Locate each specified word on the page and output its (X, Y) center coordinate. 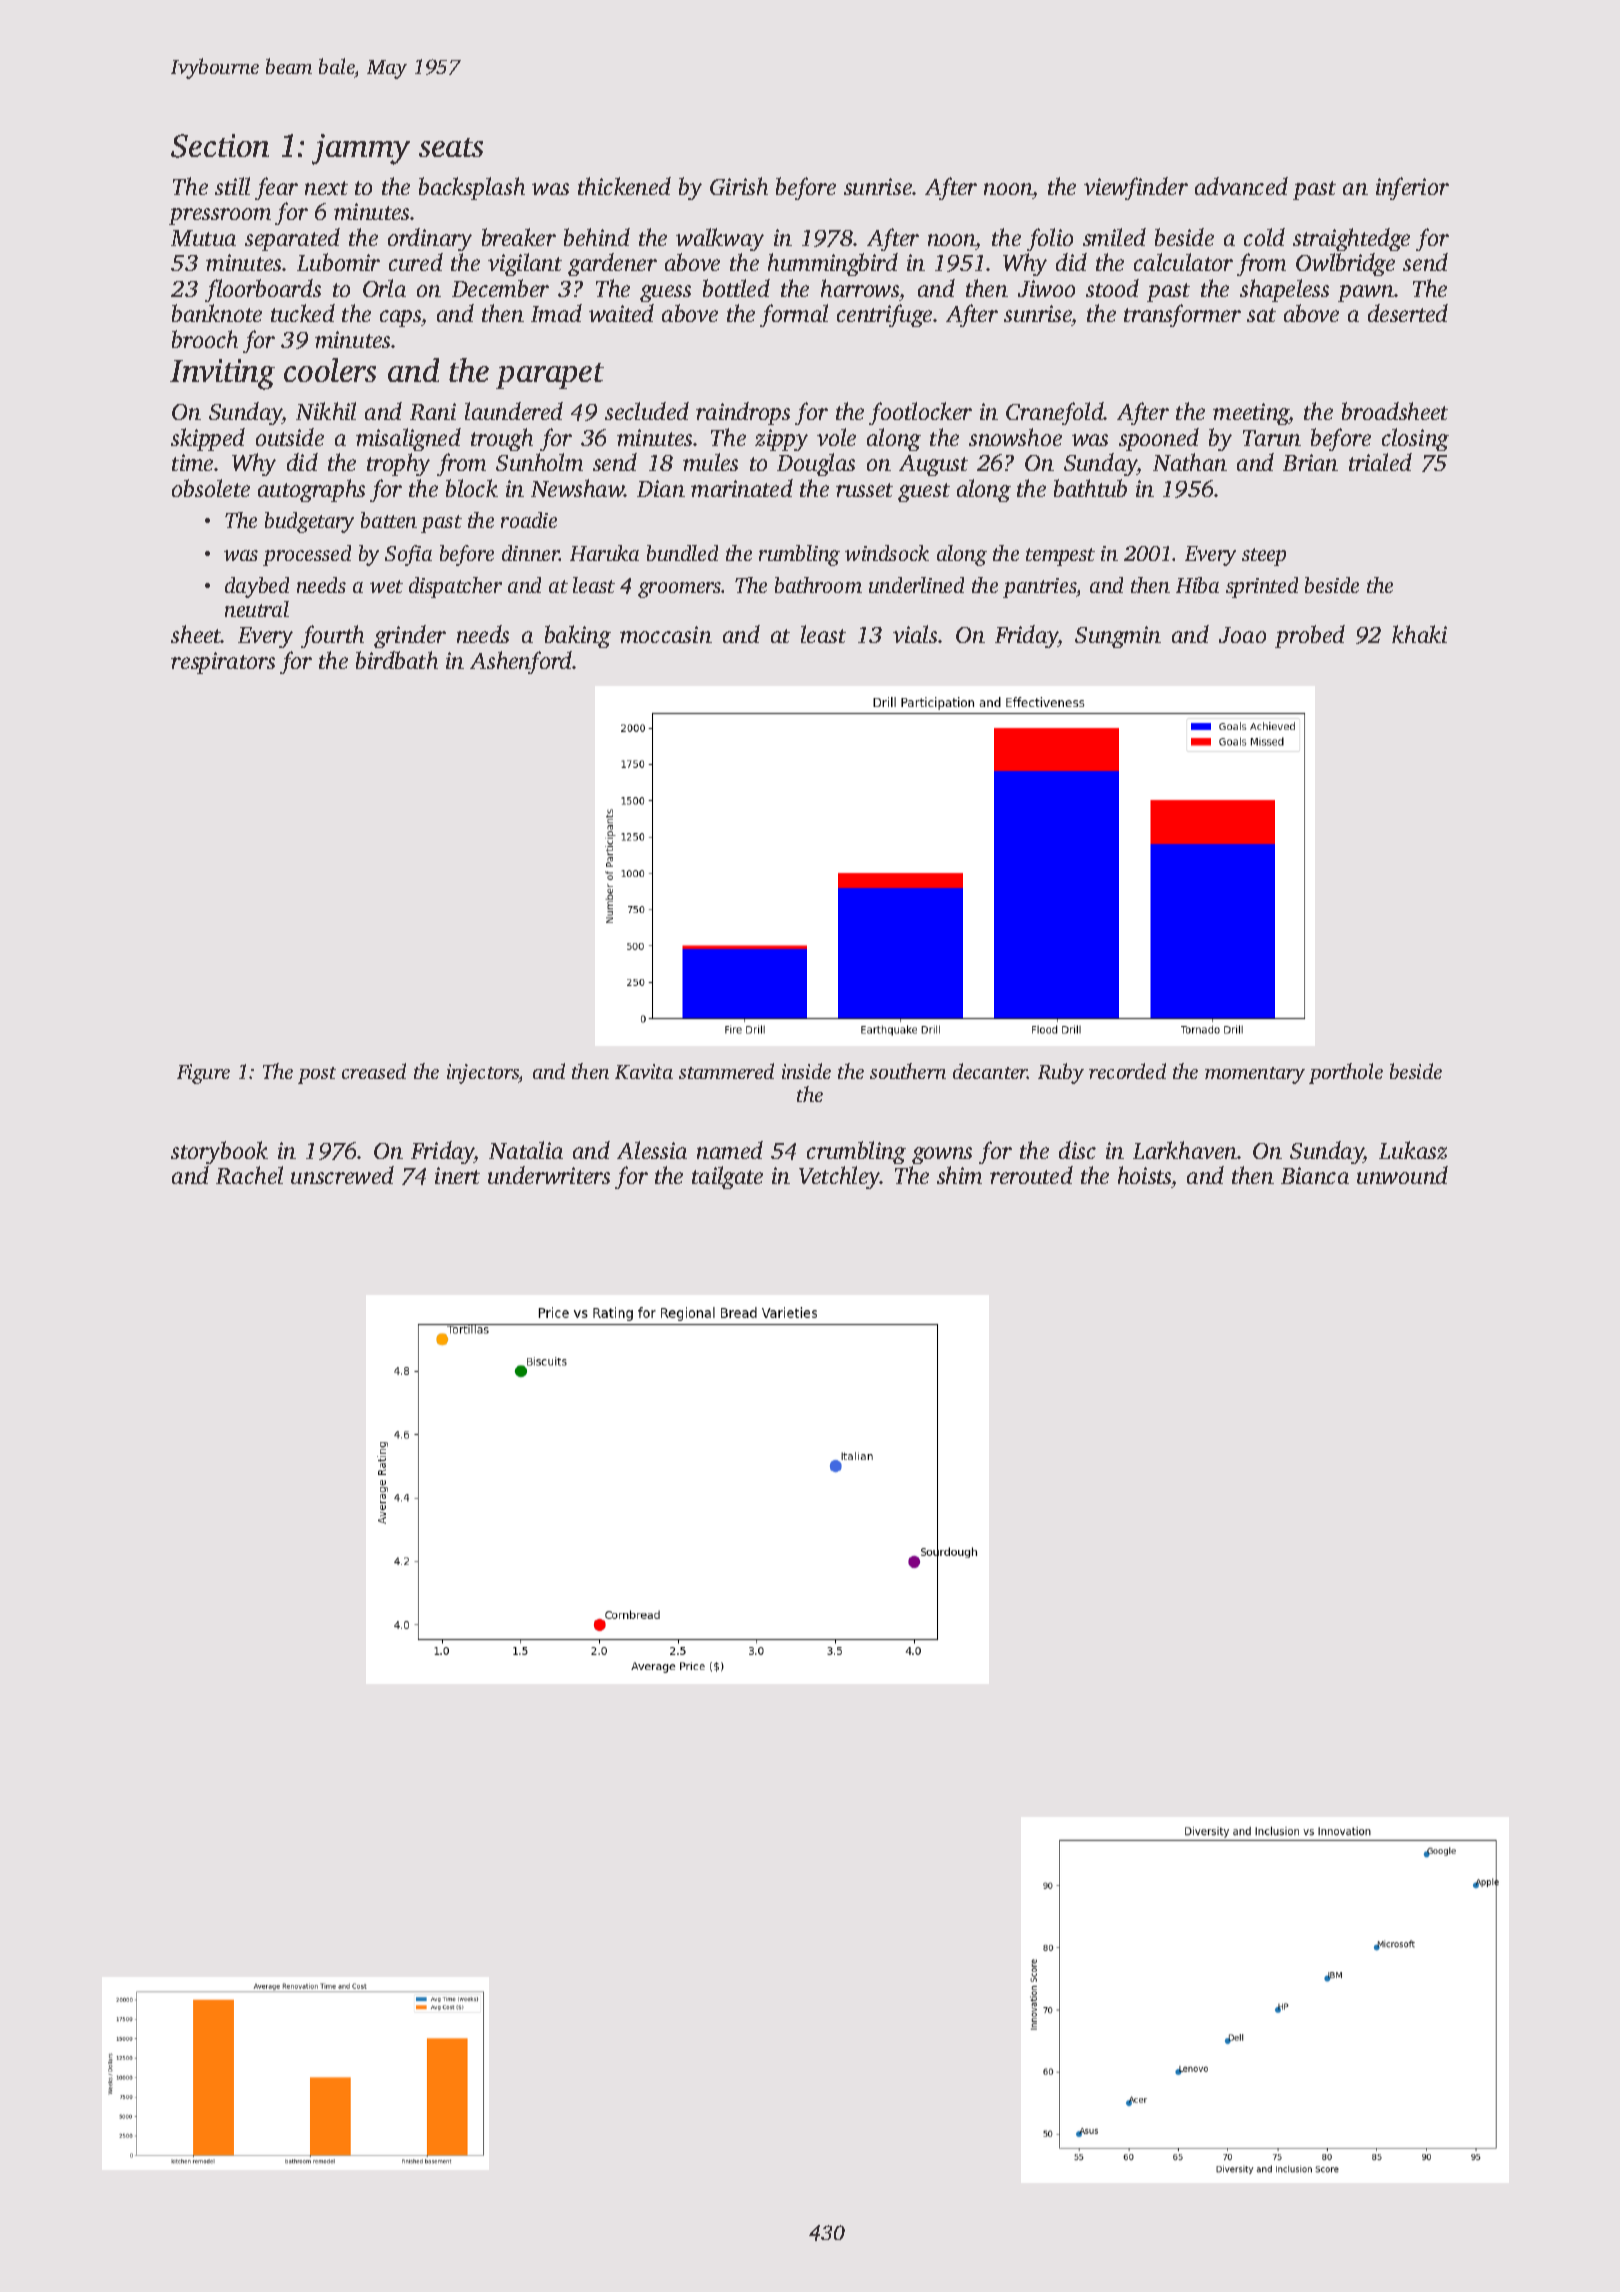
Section (220, 146)
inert (457, 1175)
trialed (1380, 462)
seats (451, 147)
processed (307, 555)
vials (915, 634)
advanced (1241, 186)
